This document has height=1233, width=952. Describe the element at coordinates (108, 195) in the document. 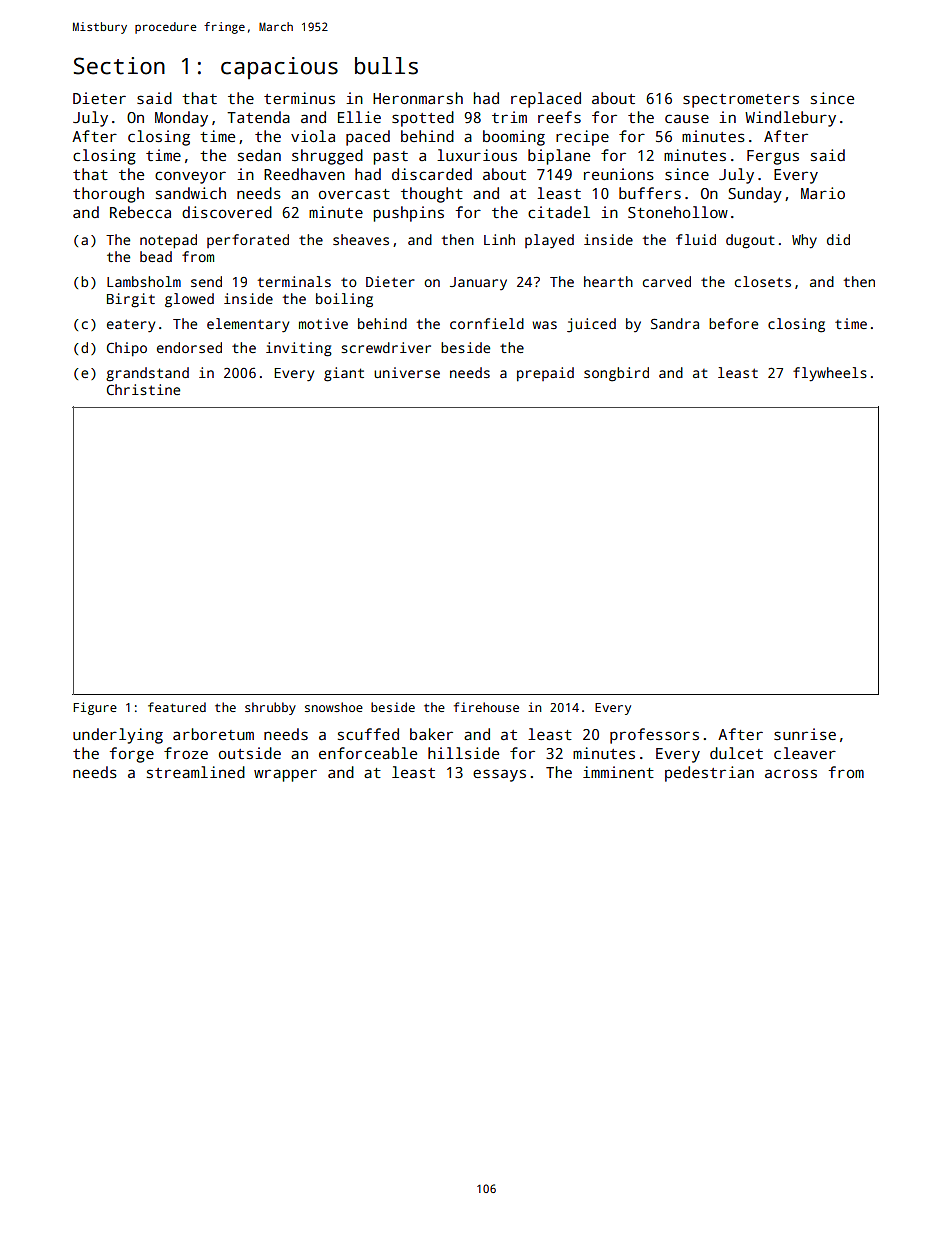

I see `thorough` at that location.
